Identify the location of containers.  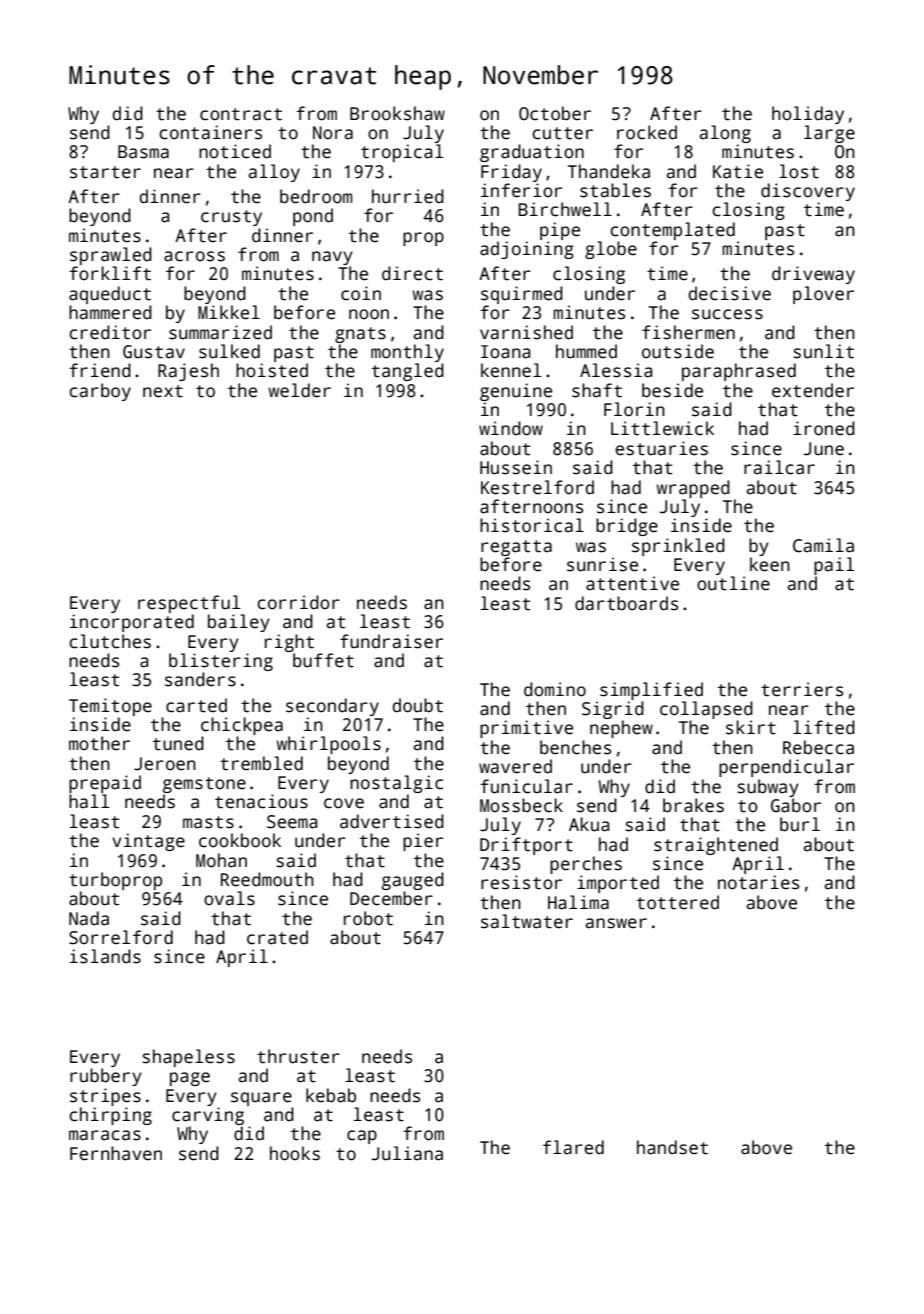
(210, 132).
